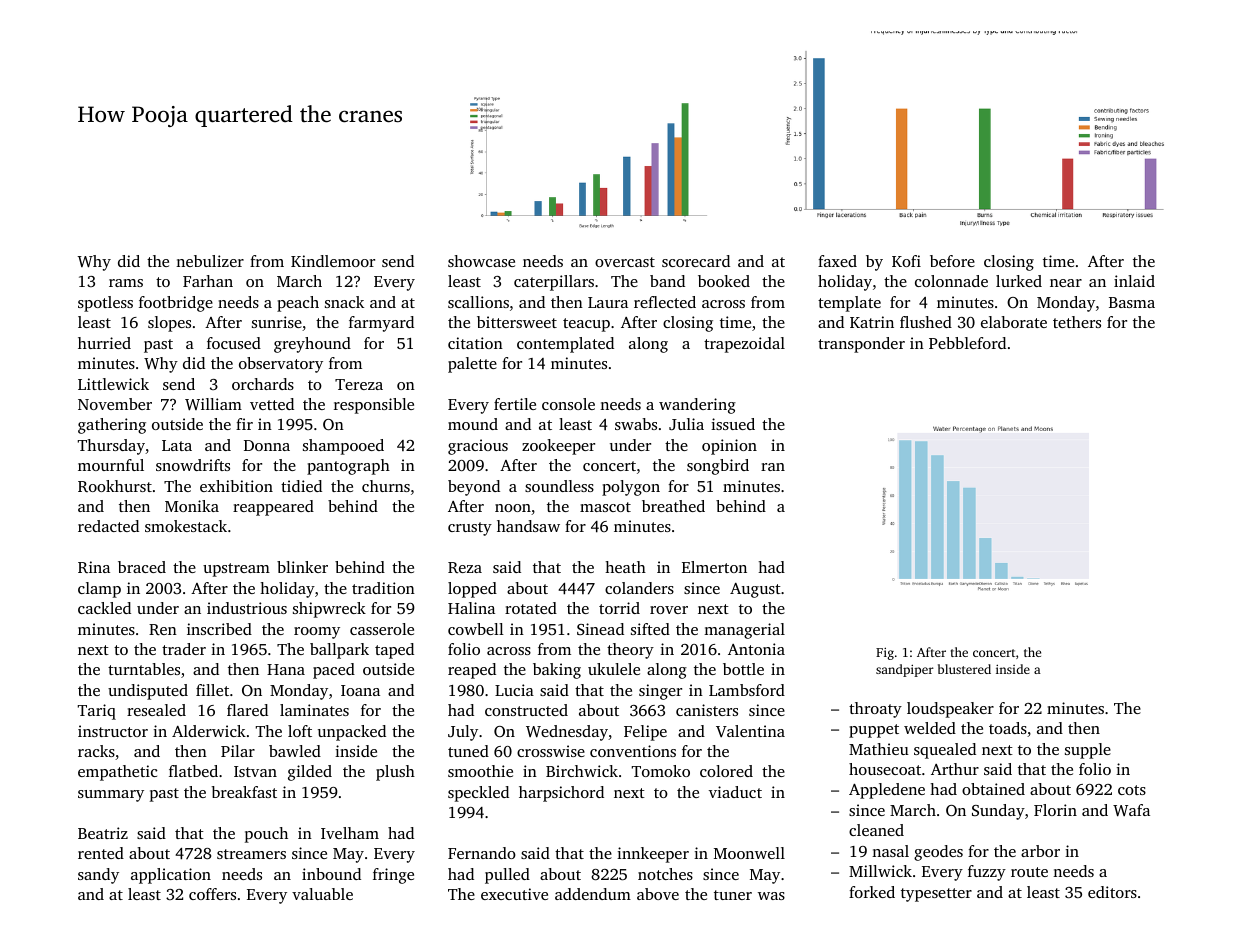 This page has width=1233, height=952. I want to click on shipwreck, so click(329, 610).
